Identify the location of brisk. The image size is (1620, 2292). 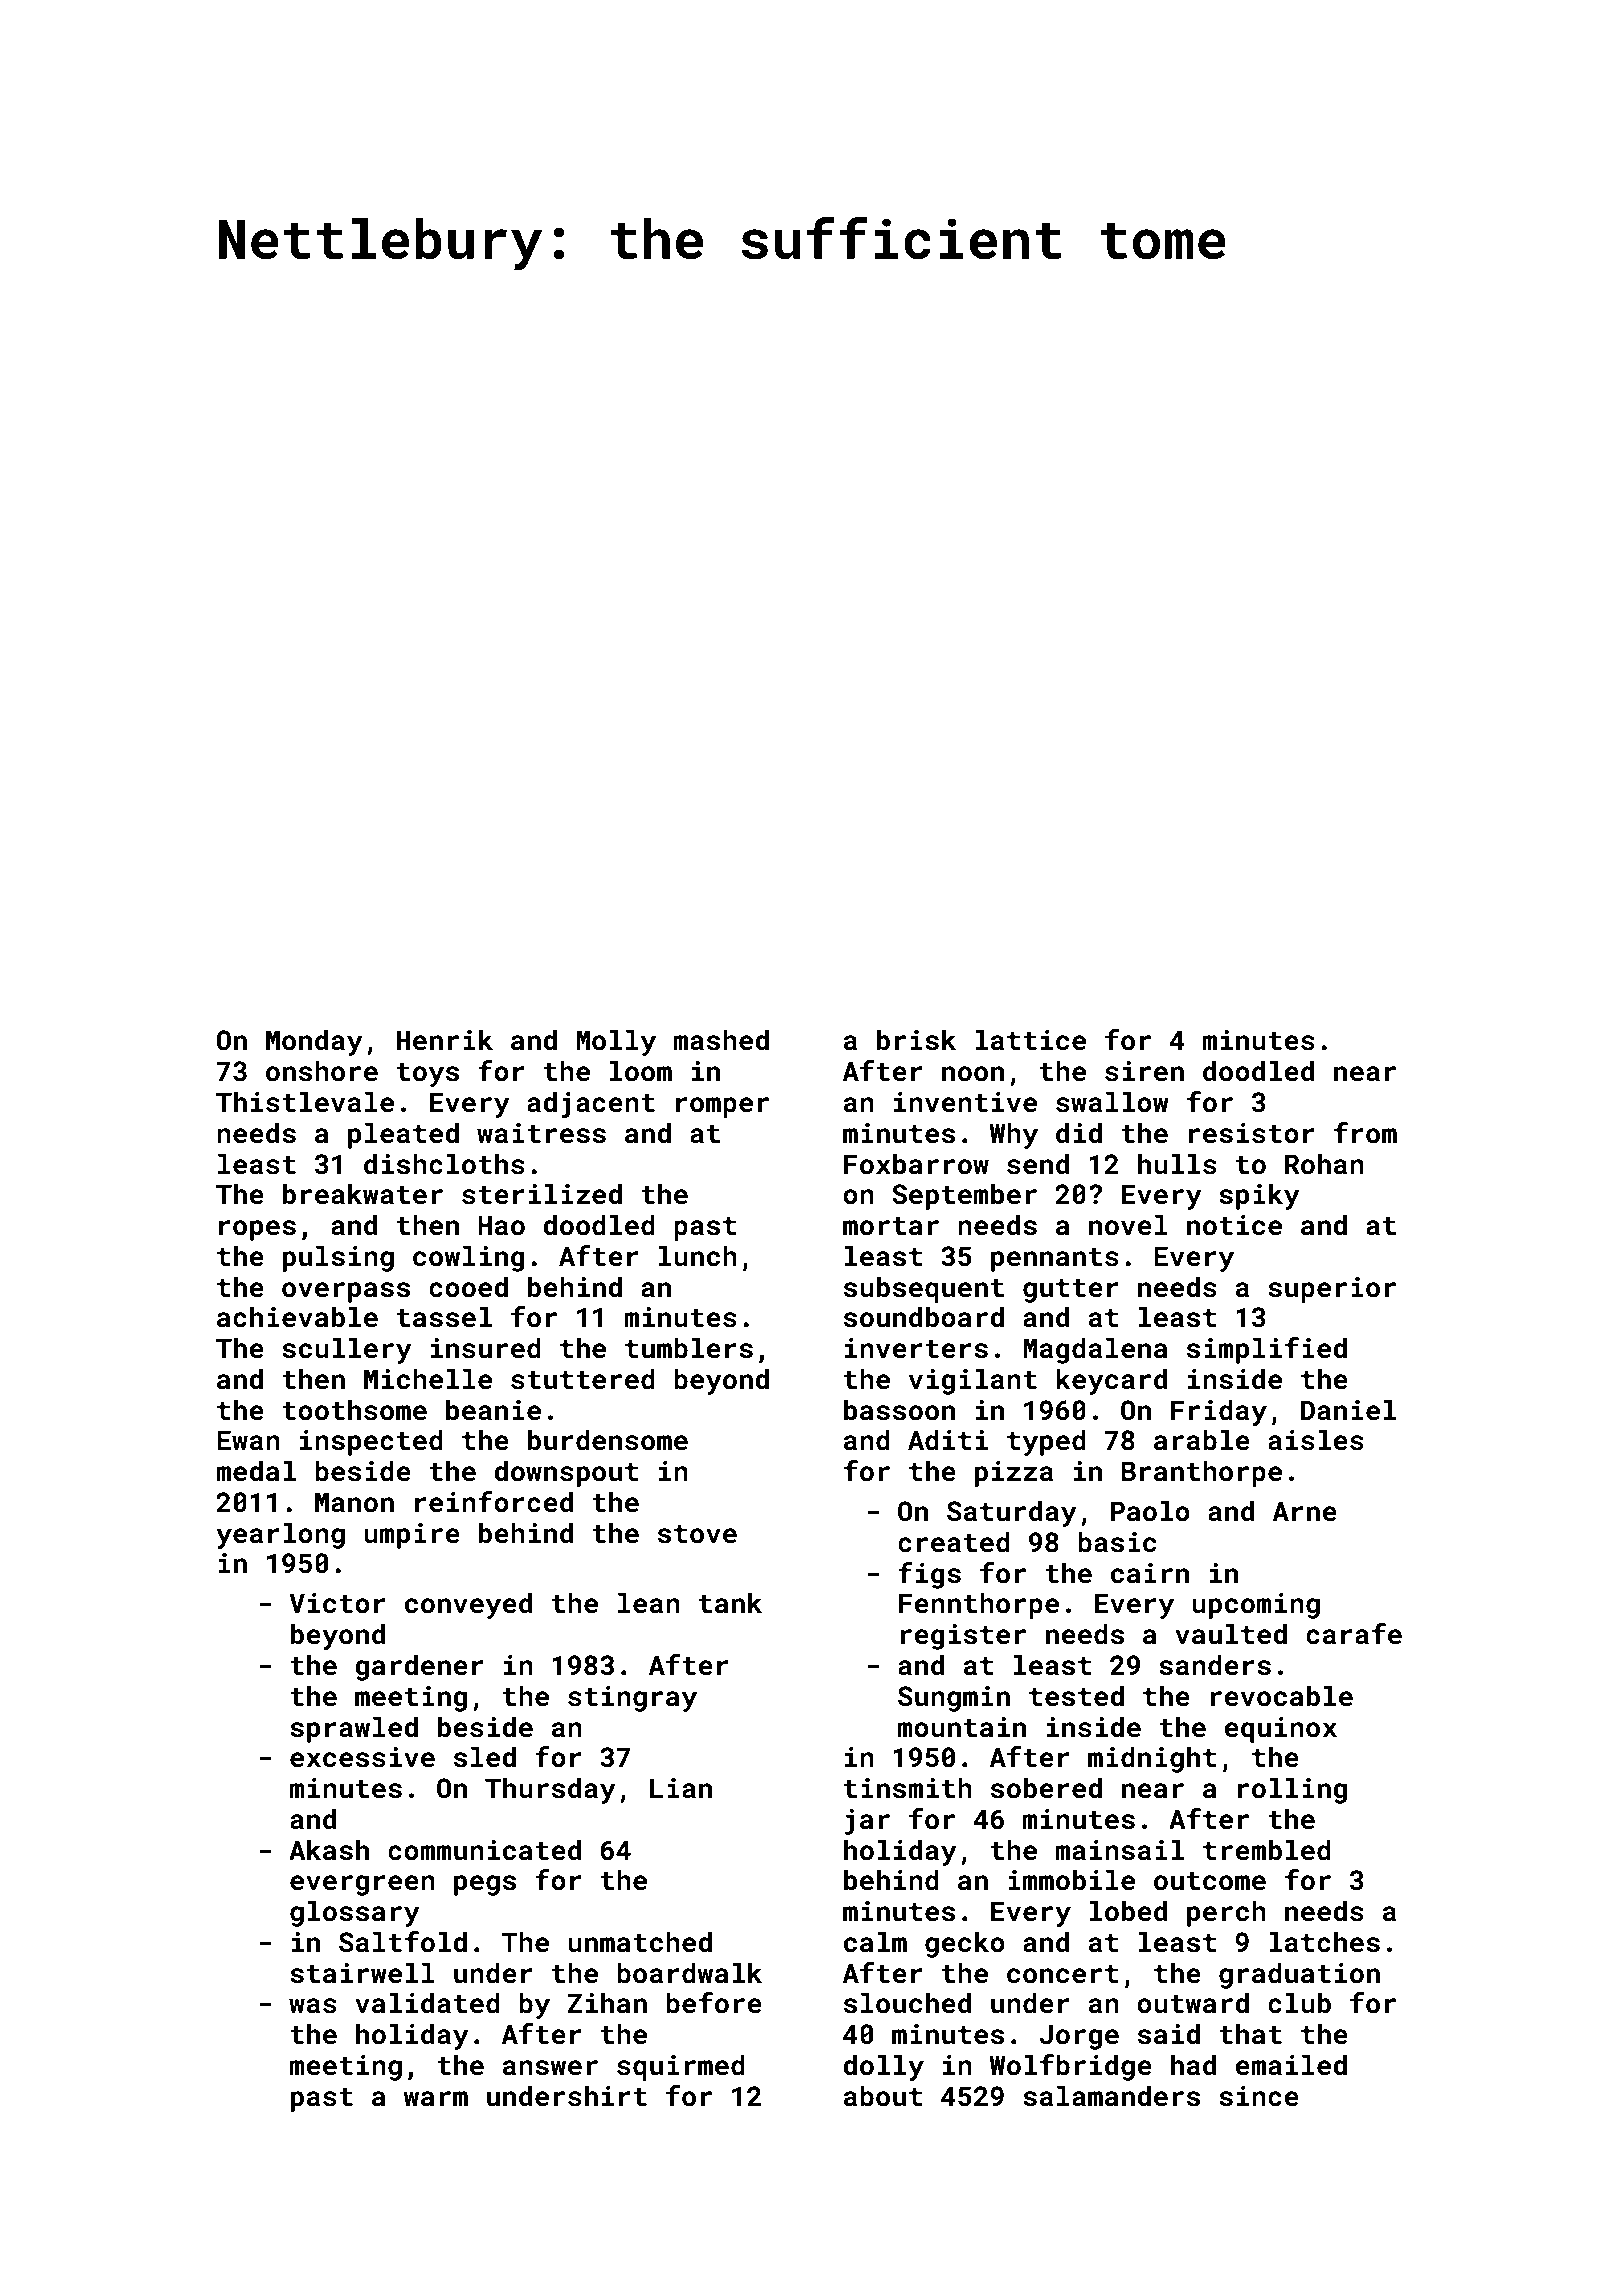
(916, 1040).
